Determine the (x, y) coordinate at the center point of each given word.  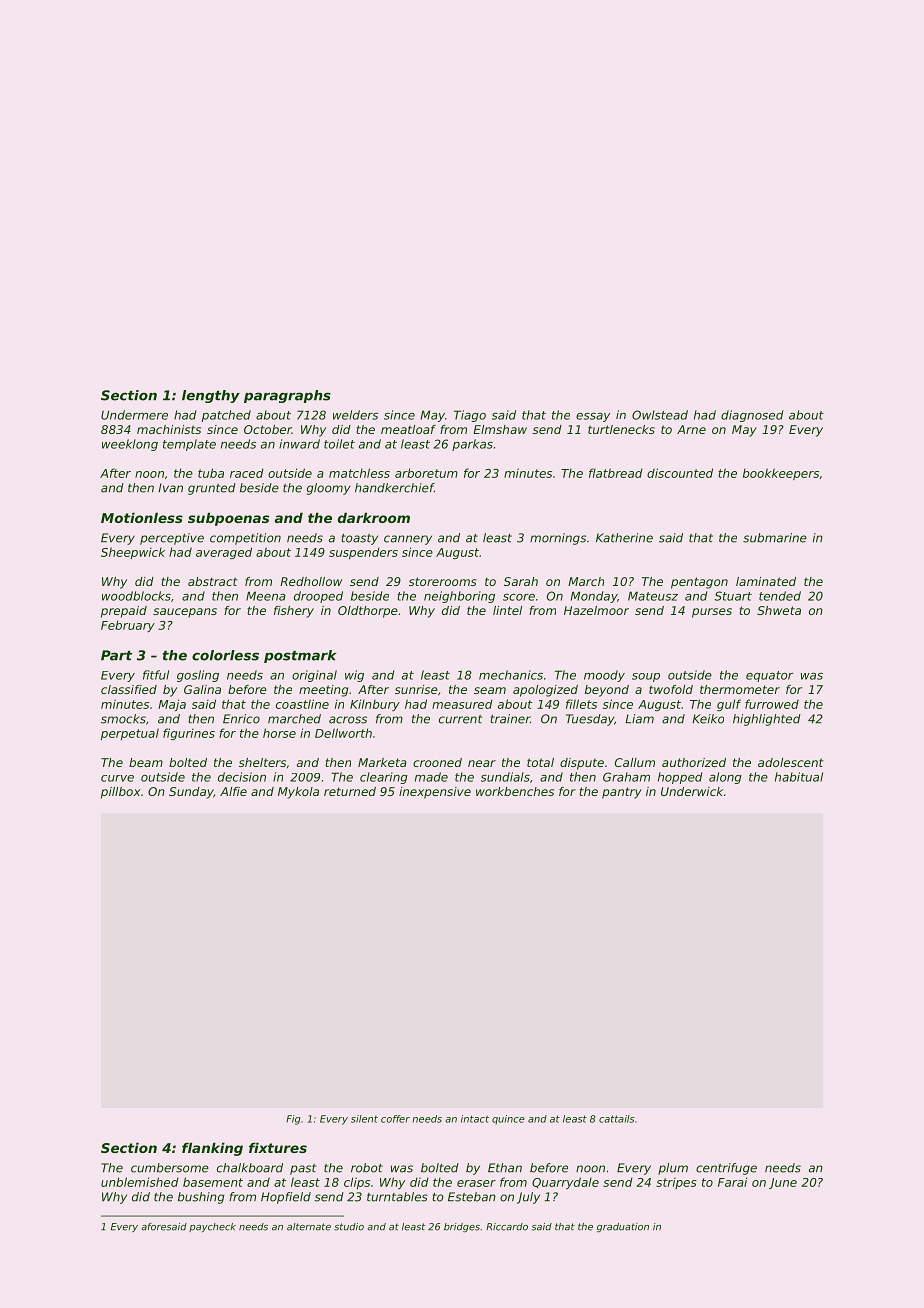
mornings (558, 539)
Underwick (692, 791)
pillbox (121, 793)
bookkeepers (781, 474)
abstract (213, 581)
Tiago (470, 416)
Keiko (708, 719)
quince (508, 1120)
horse (279, 733)
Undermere (134, 415)
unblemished (140, 1182)
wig (354, 676)
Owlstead (660, 415)
